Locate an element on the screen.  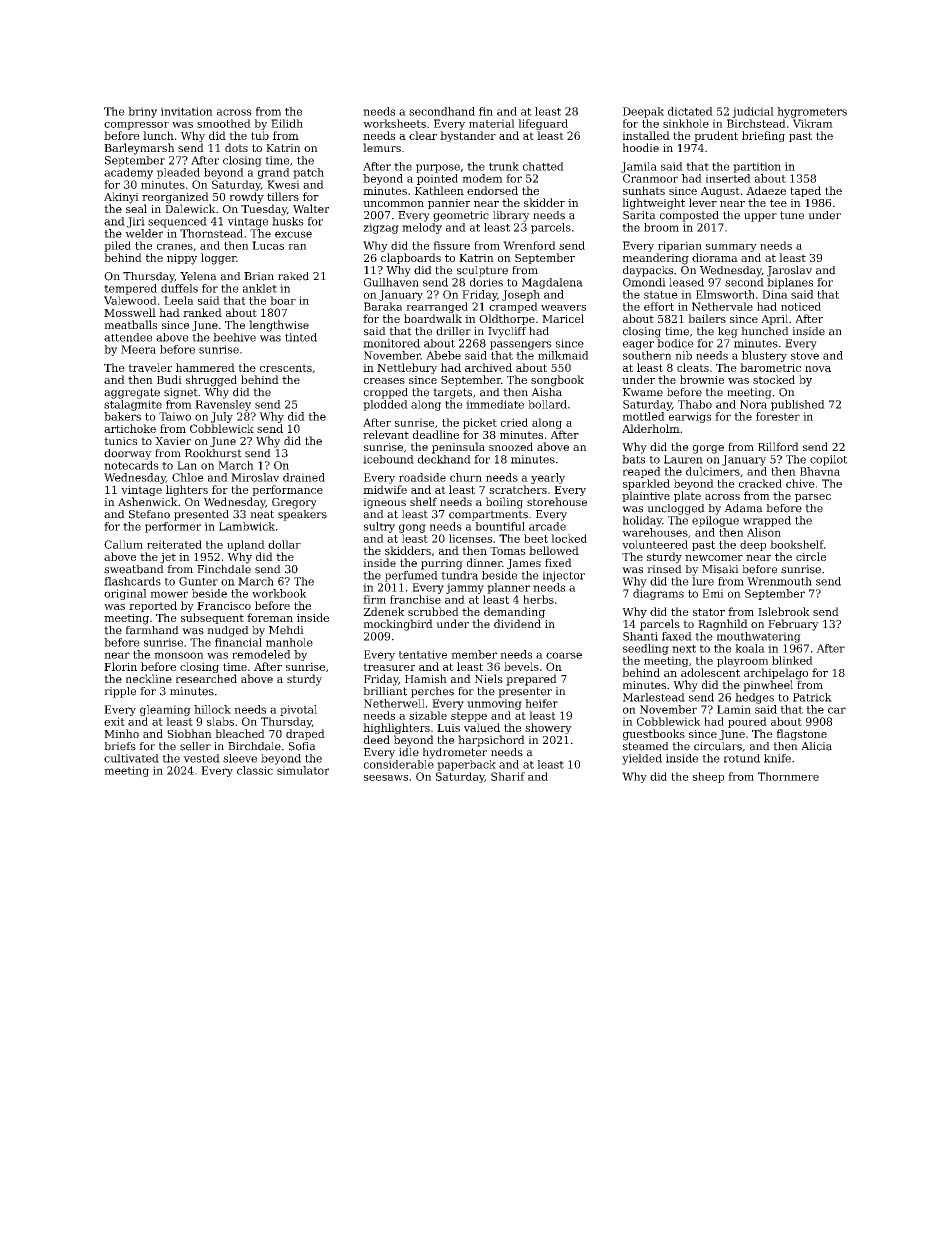
hammered is located at coordinates (205, 367).
